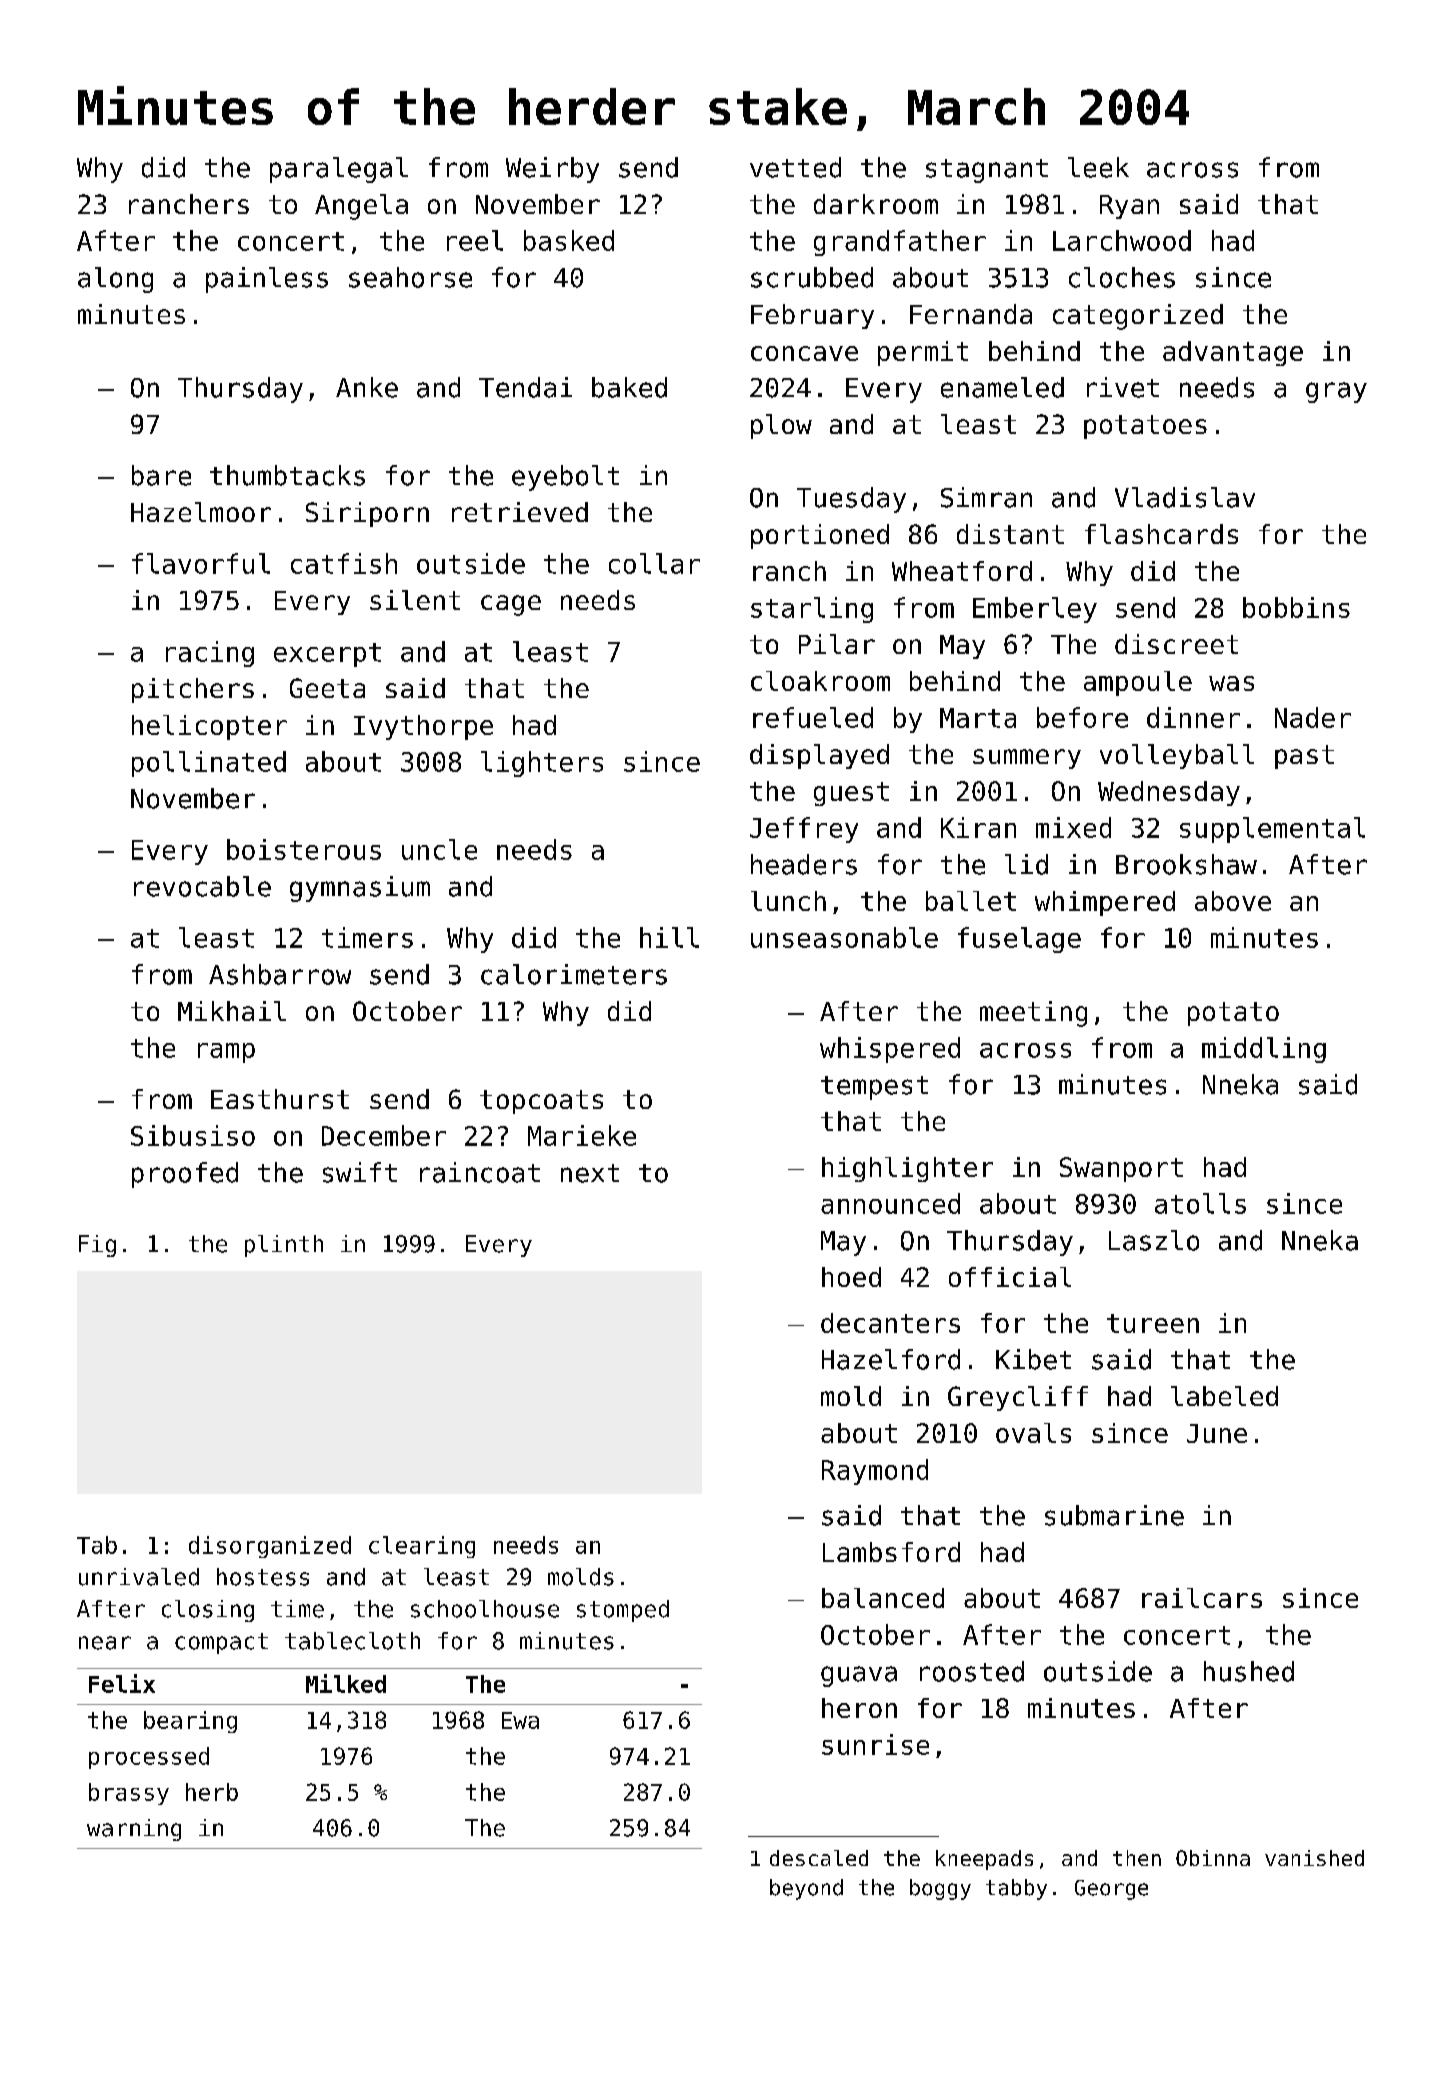  Describe the element at coordinates (890, 1203) in the screenshot. I see `announced` at that location.
